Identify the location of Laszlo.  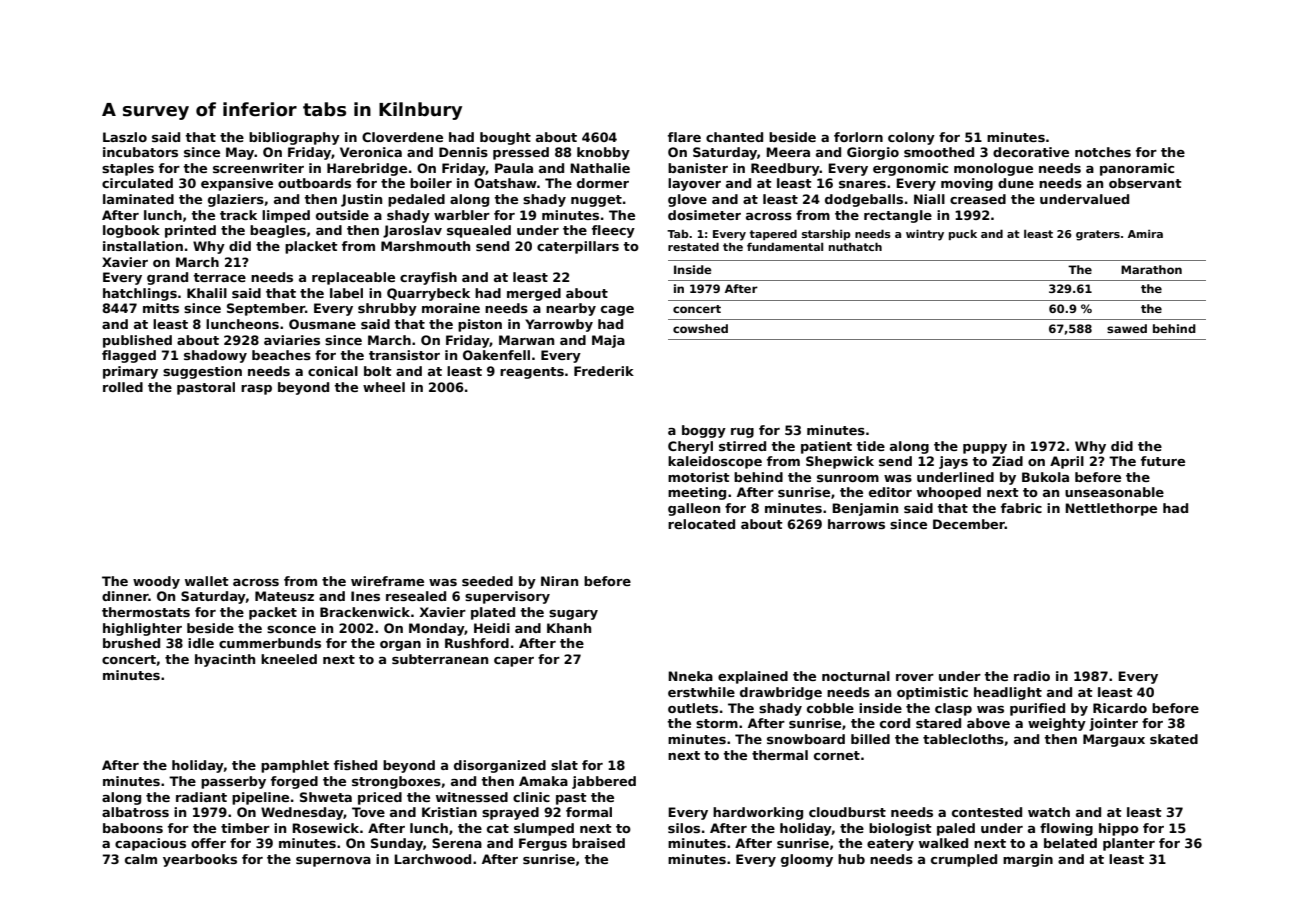
(125, 137).
